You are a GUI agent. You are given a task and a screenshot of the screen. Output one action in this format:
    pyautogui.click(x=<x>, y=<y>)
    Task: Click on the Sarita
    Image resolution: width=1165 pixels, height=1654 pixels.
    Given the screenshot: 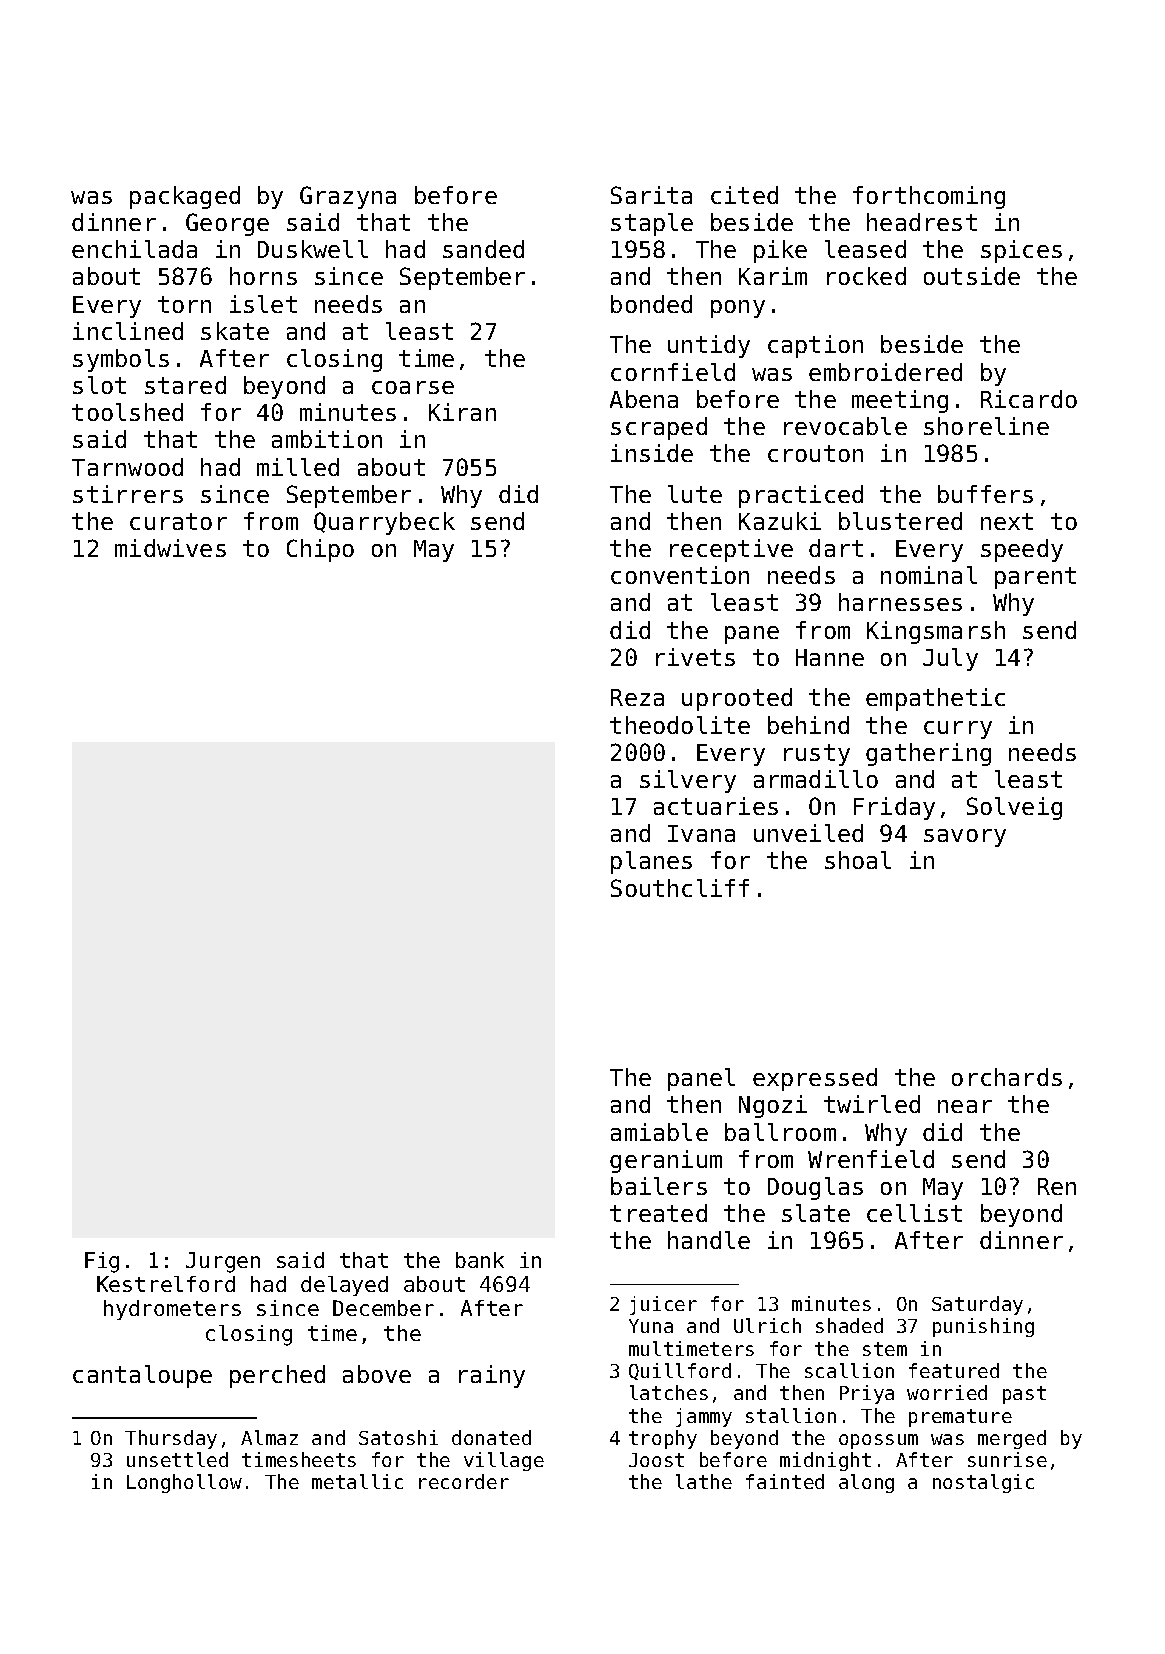 What is the action you would take?
    pyautogui.click(x=651, y=195)
